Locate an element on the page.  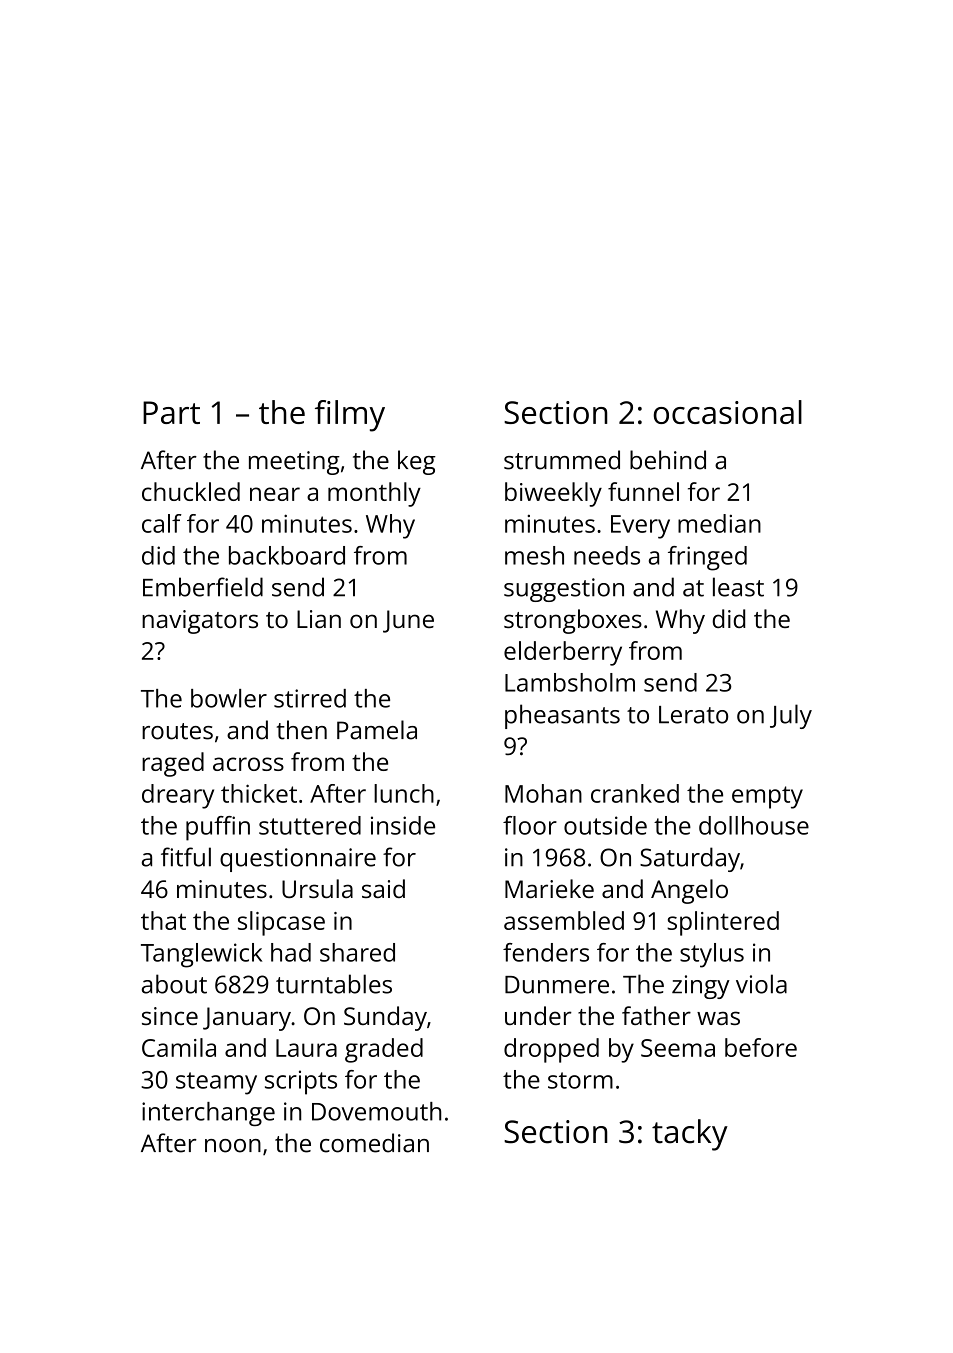
Angelo is located at coordinates (689, 891).
